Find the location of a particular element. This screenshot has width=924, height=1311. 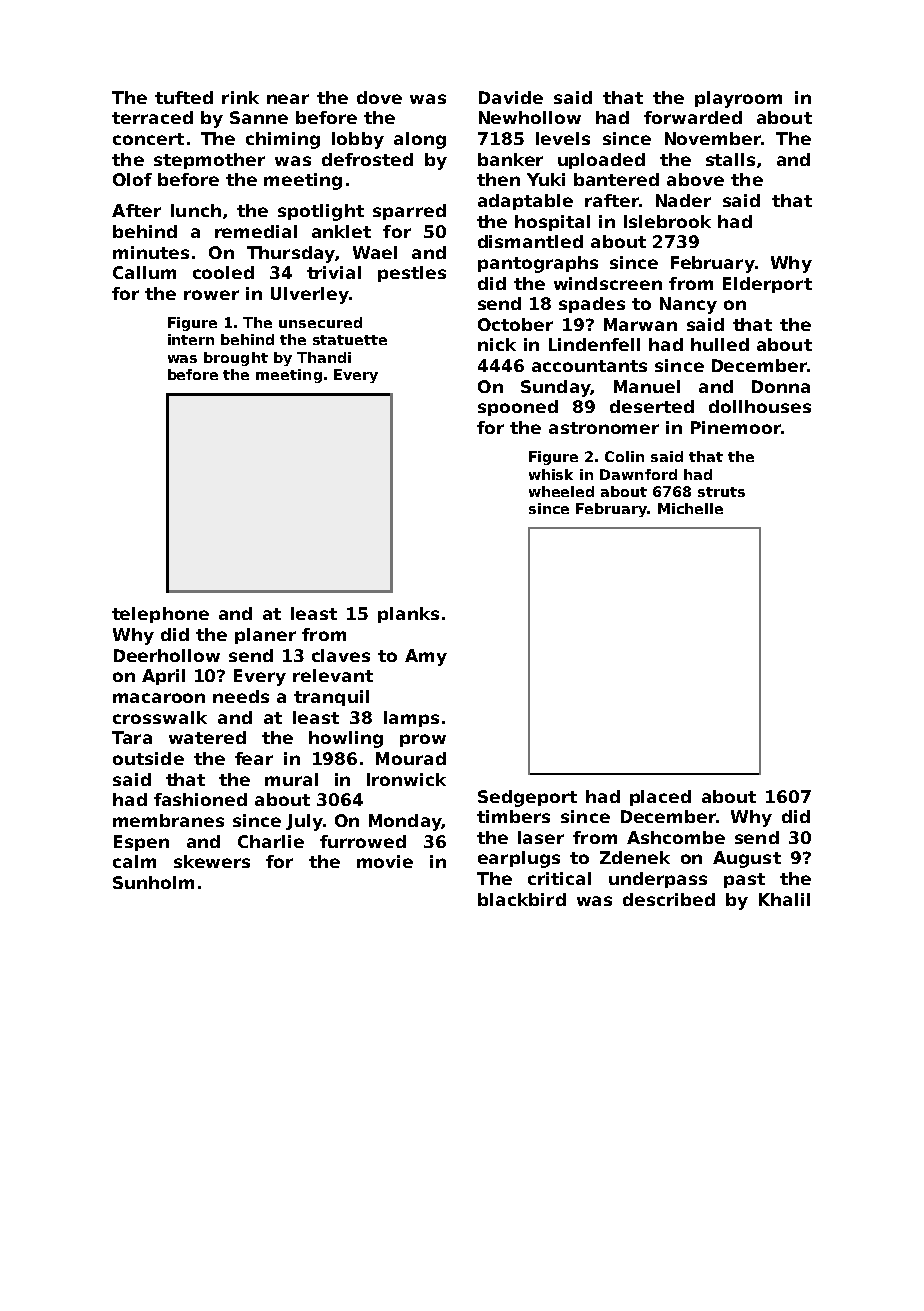

telephone is located at coordinates (160, 615).
